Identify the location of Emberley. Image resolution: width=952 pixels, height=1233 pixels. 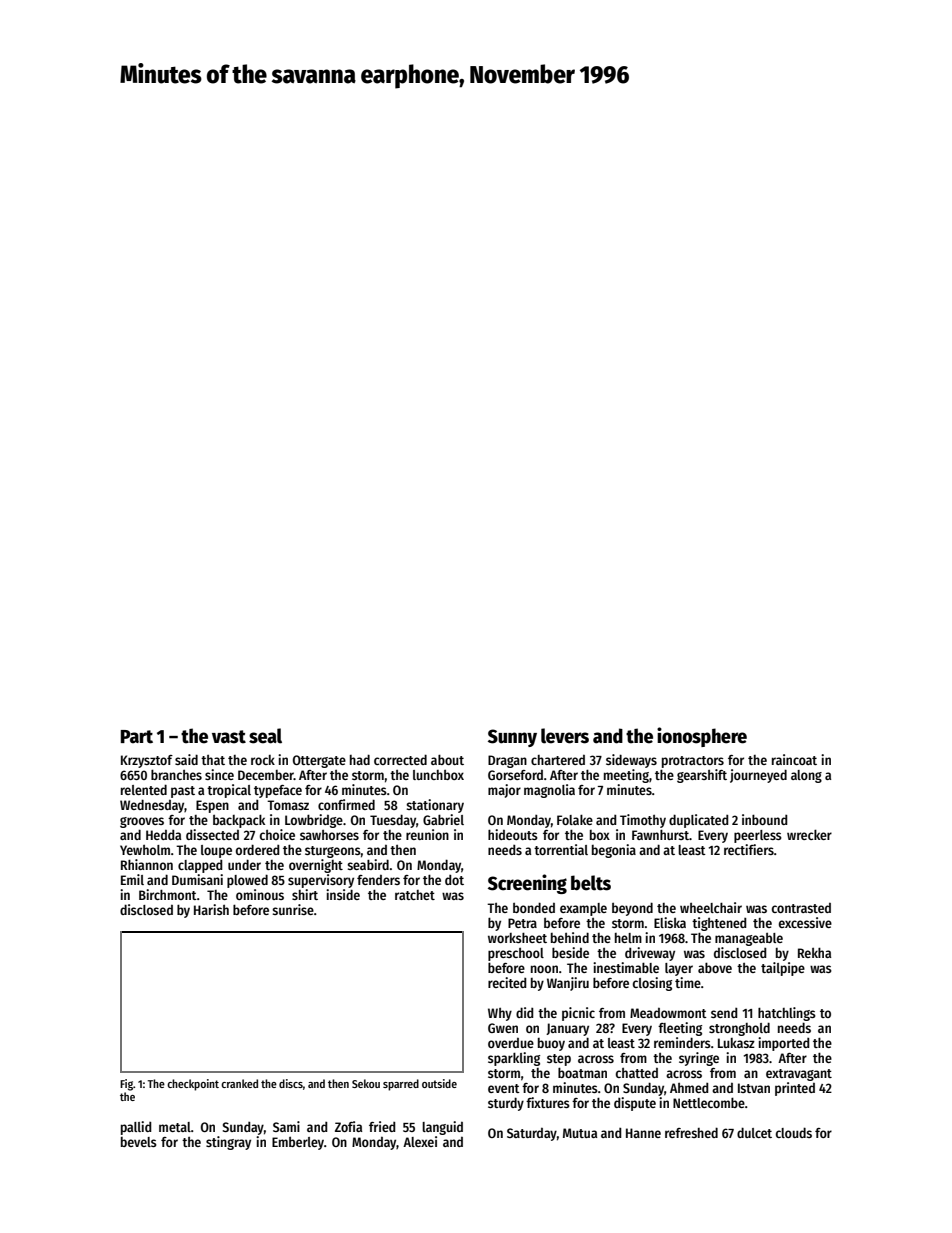
(298, 1143).
